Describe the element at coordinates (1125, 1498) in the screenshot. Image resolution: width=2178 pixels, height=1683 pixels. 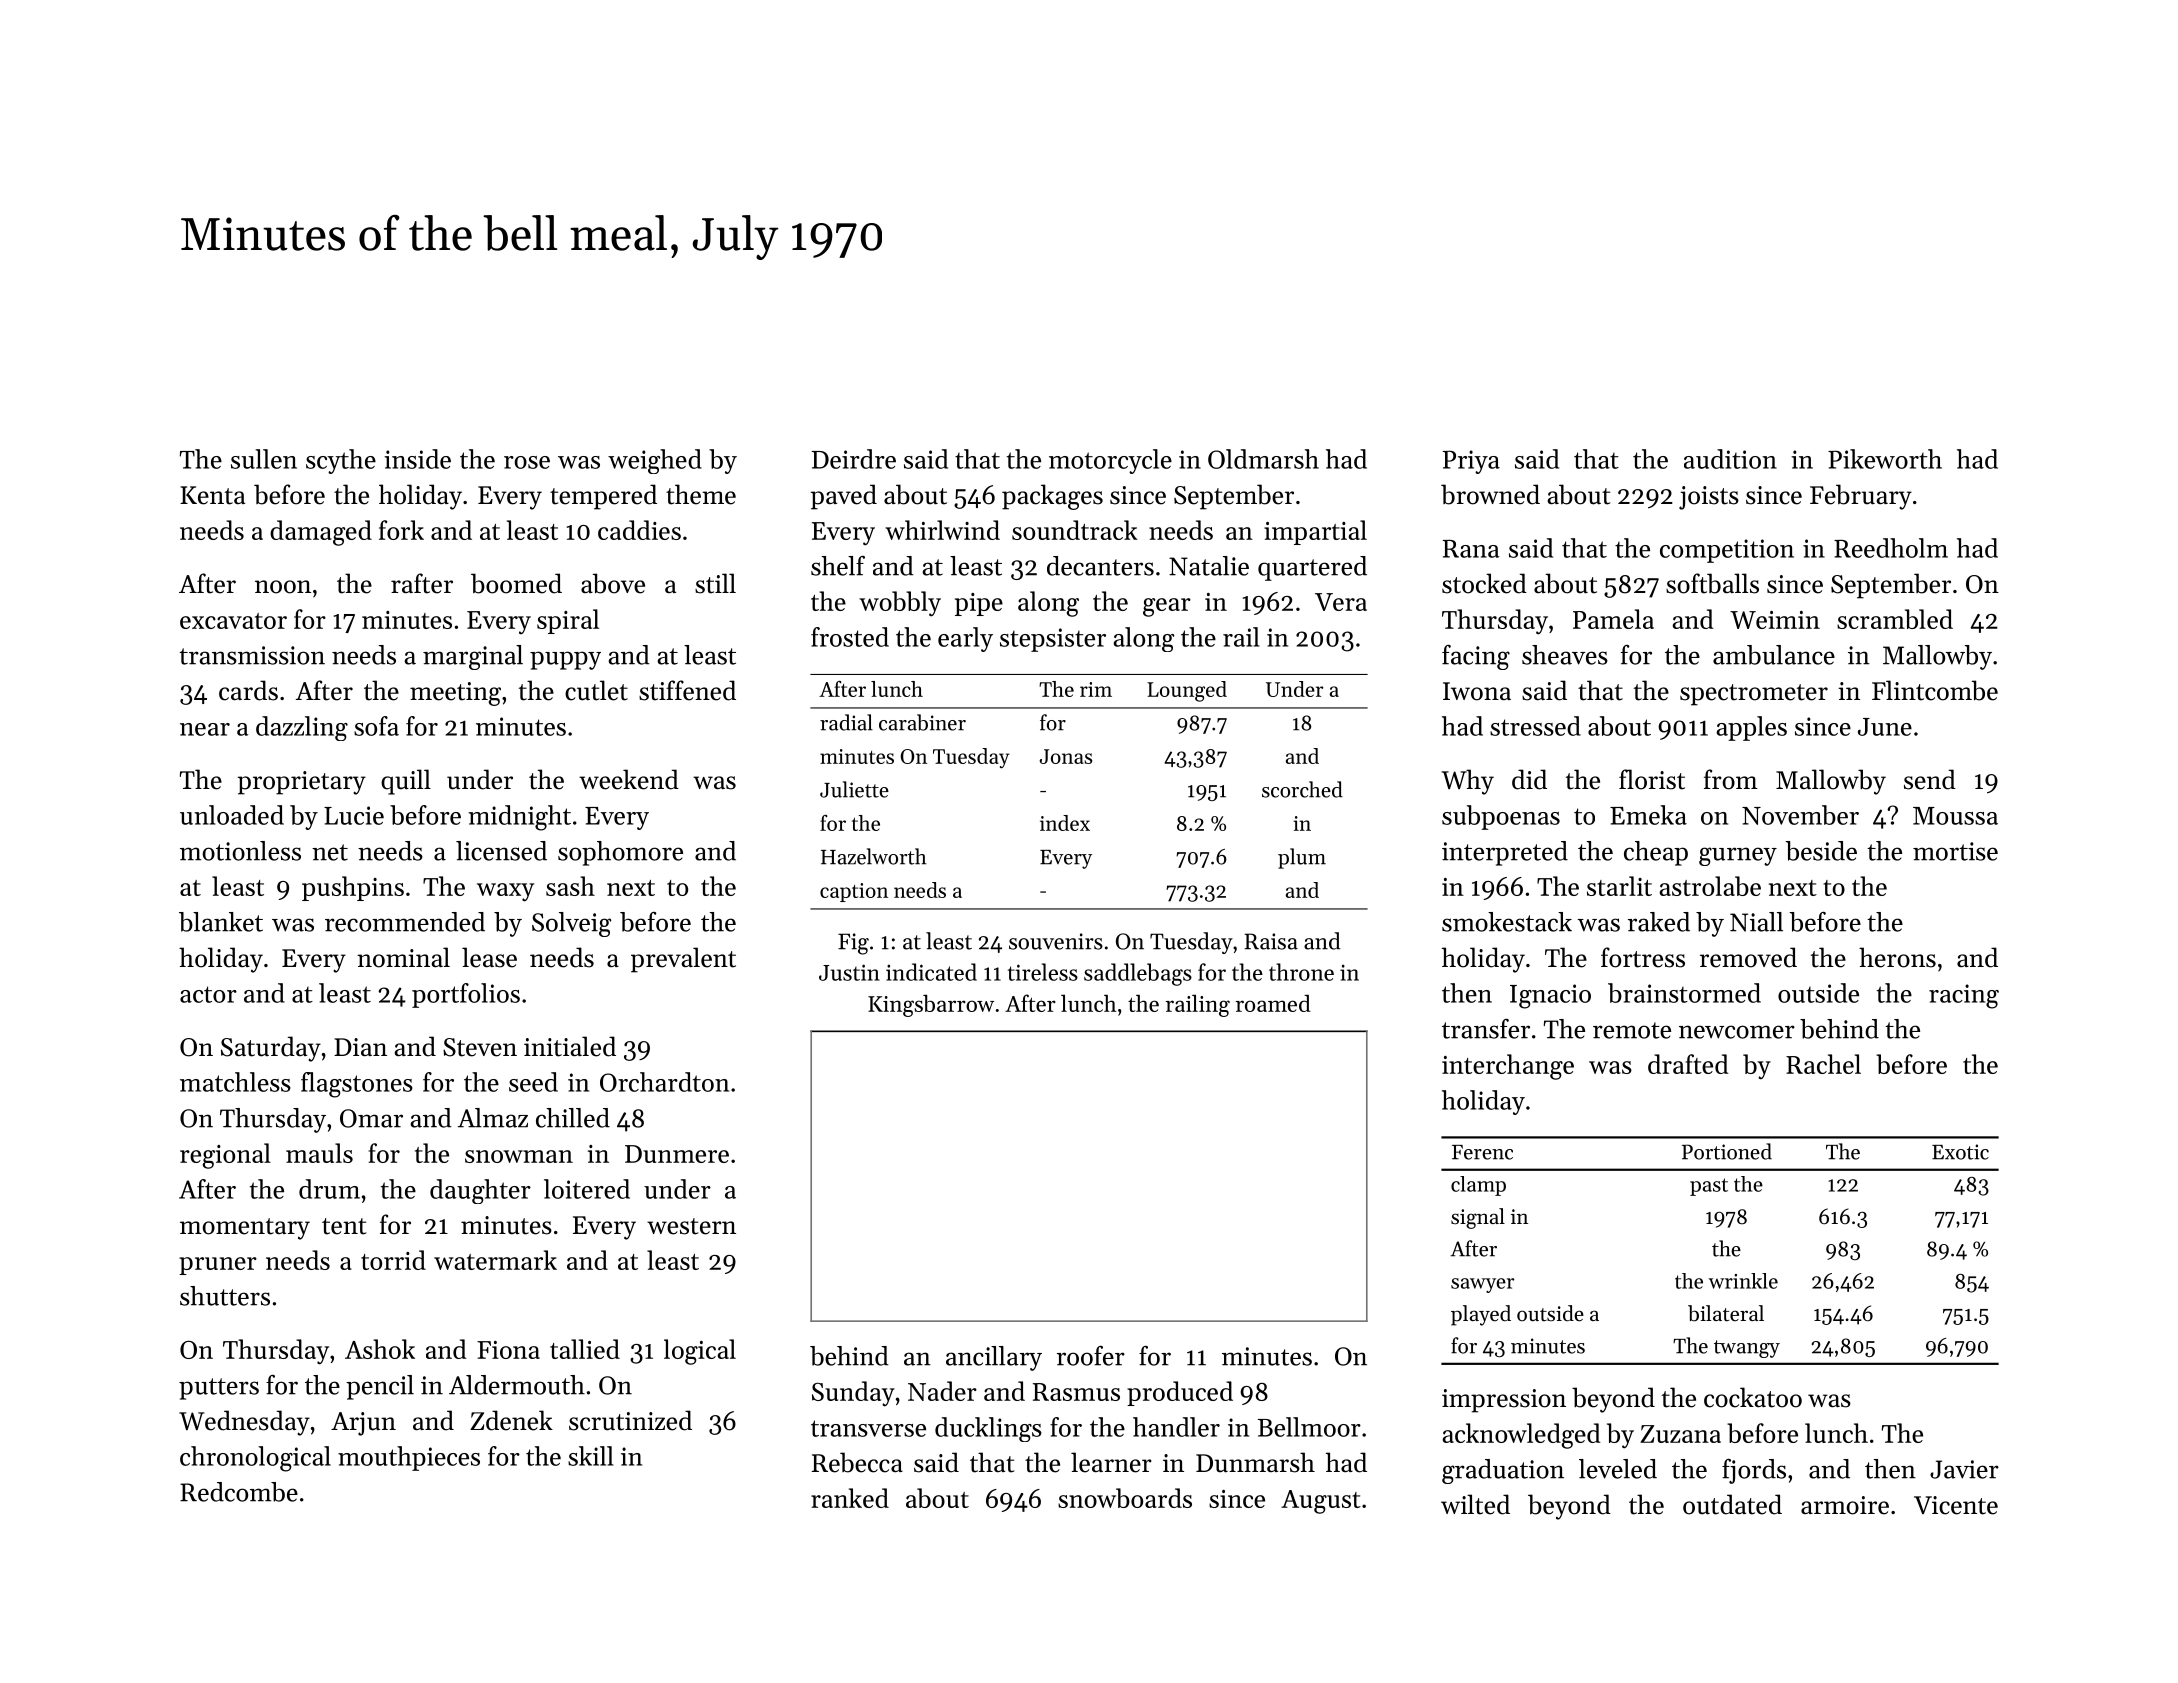
I see `snowboards` at that location.
